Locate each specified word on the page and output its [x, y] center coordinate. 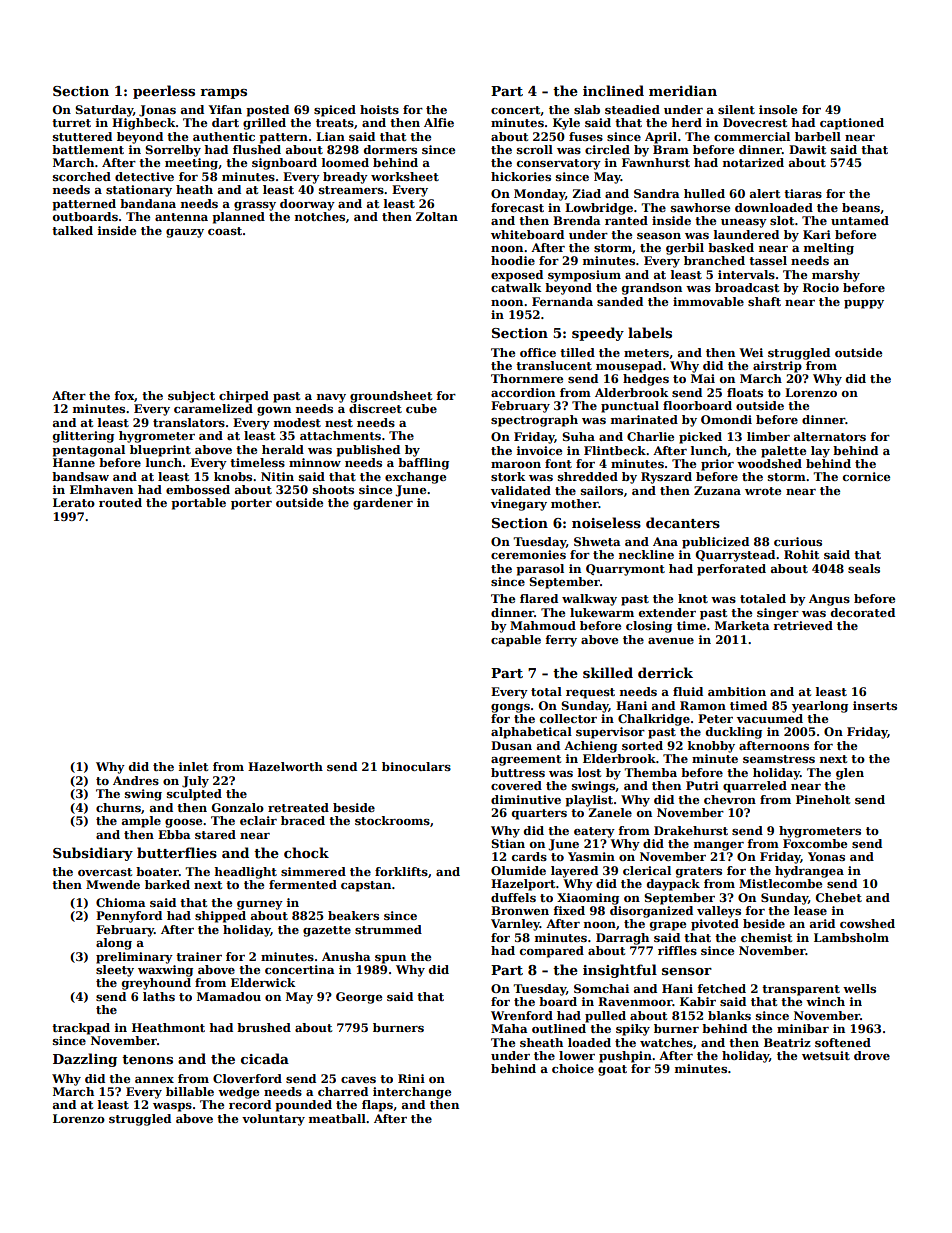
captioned [852, 124]
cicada [265, 1058]
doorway [307, 205]
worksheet [405, 176]
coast [225, 231]
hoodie [513, 260]
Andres [136, 780]
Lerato [74, 502]
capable [516, 641]
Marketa [742, 625]
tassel [768, 260]
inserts [875, 705]
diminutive [526, 799]
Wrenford [522, 1015]
